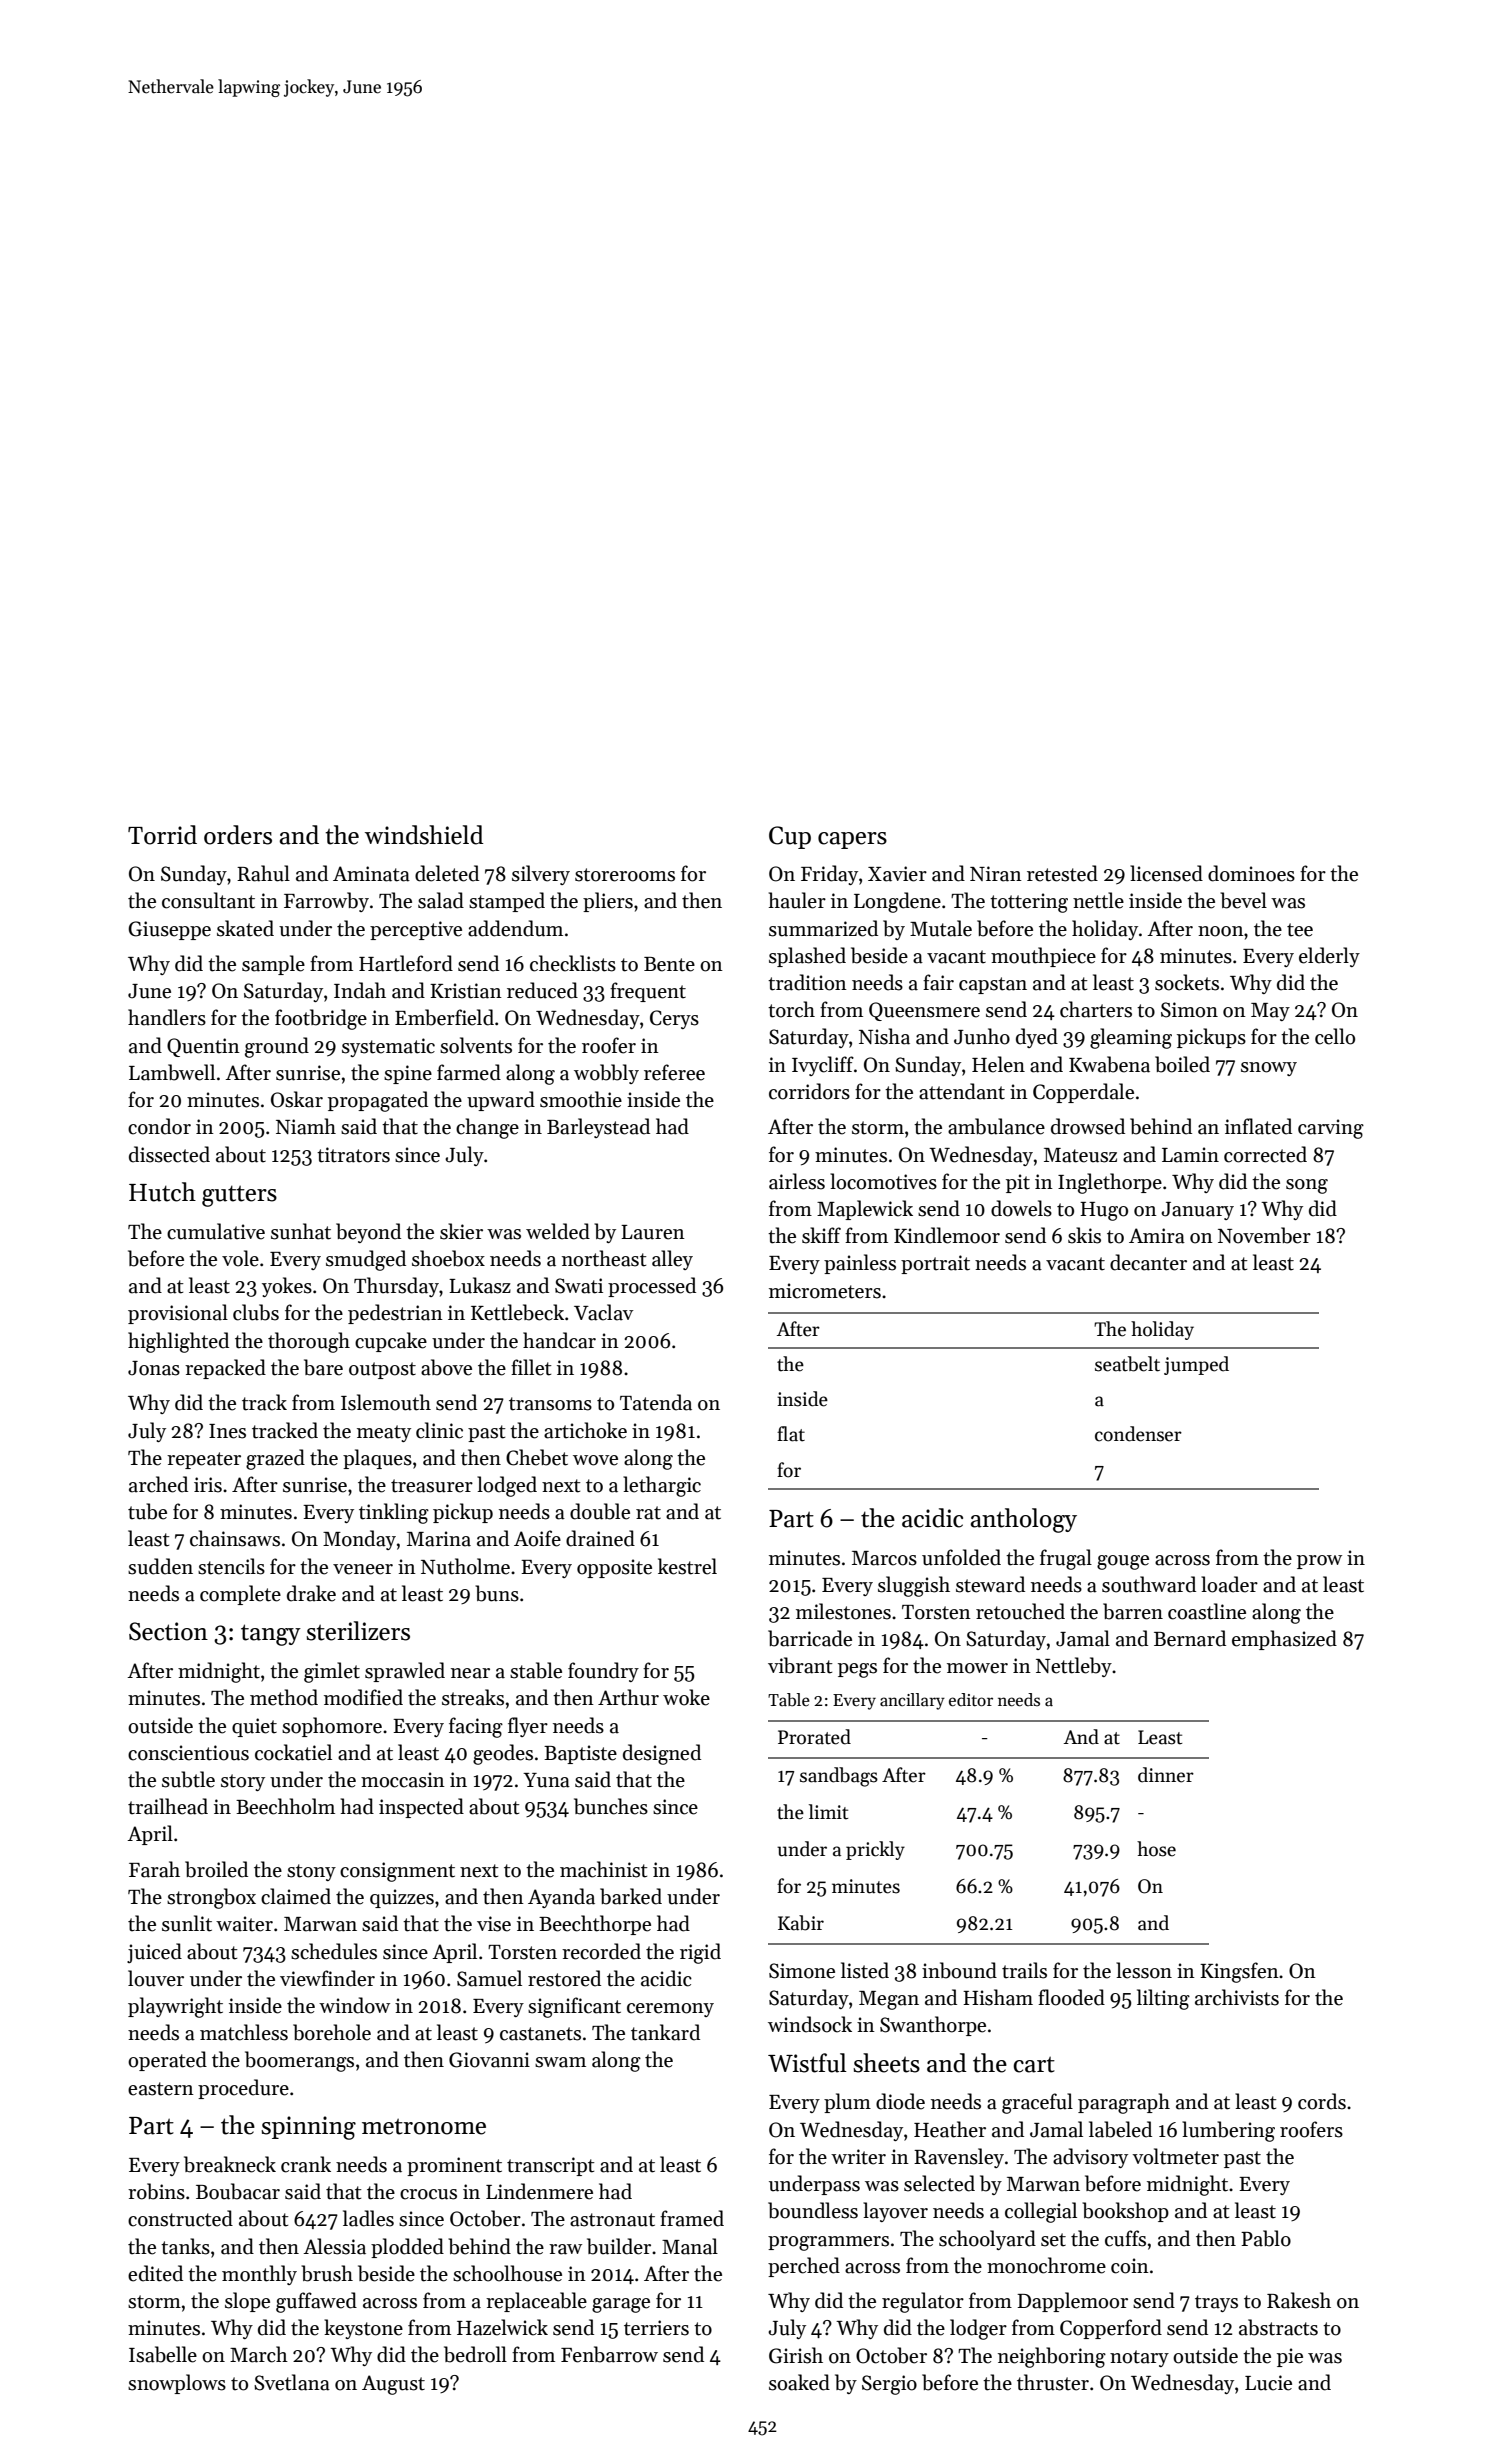  What do you see at coordinates (363, 2329) in the screenshot?
I see `keystone` at bounding box center [363, 2329].
